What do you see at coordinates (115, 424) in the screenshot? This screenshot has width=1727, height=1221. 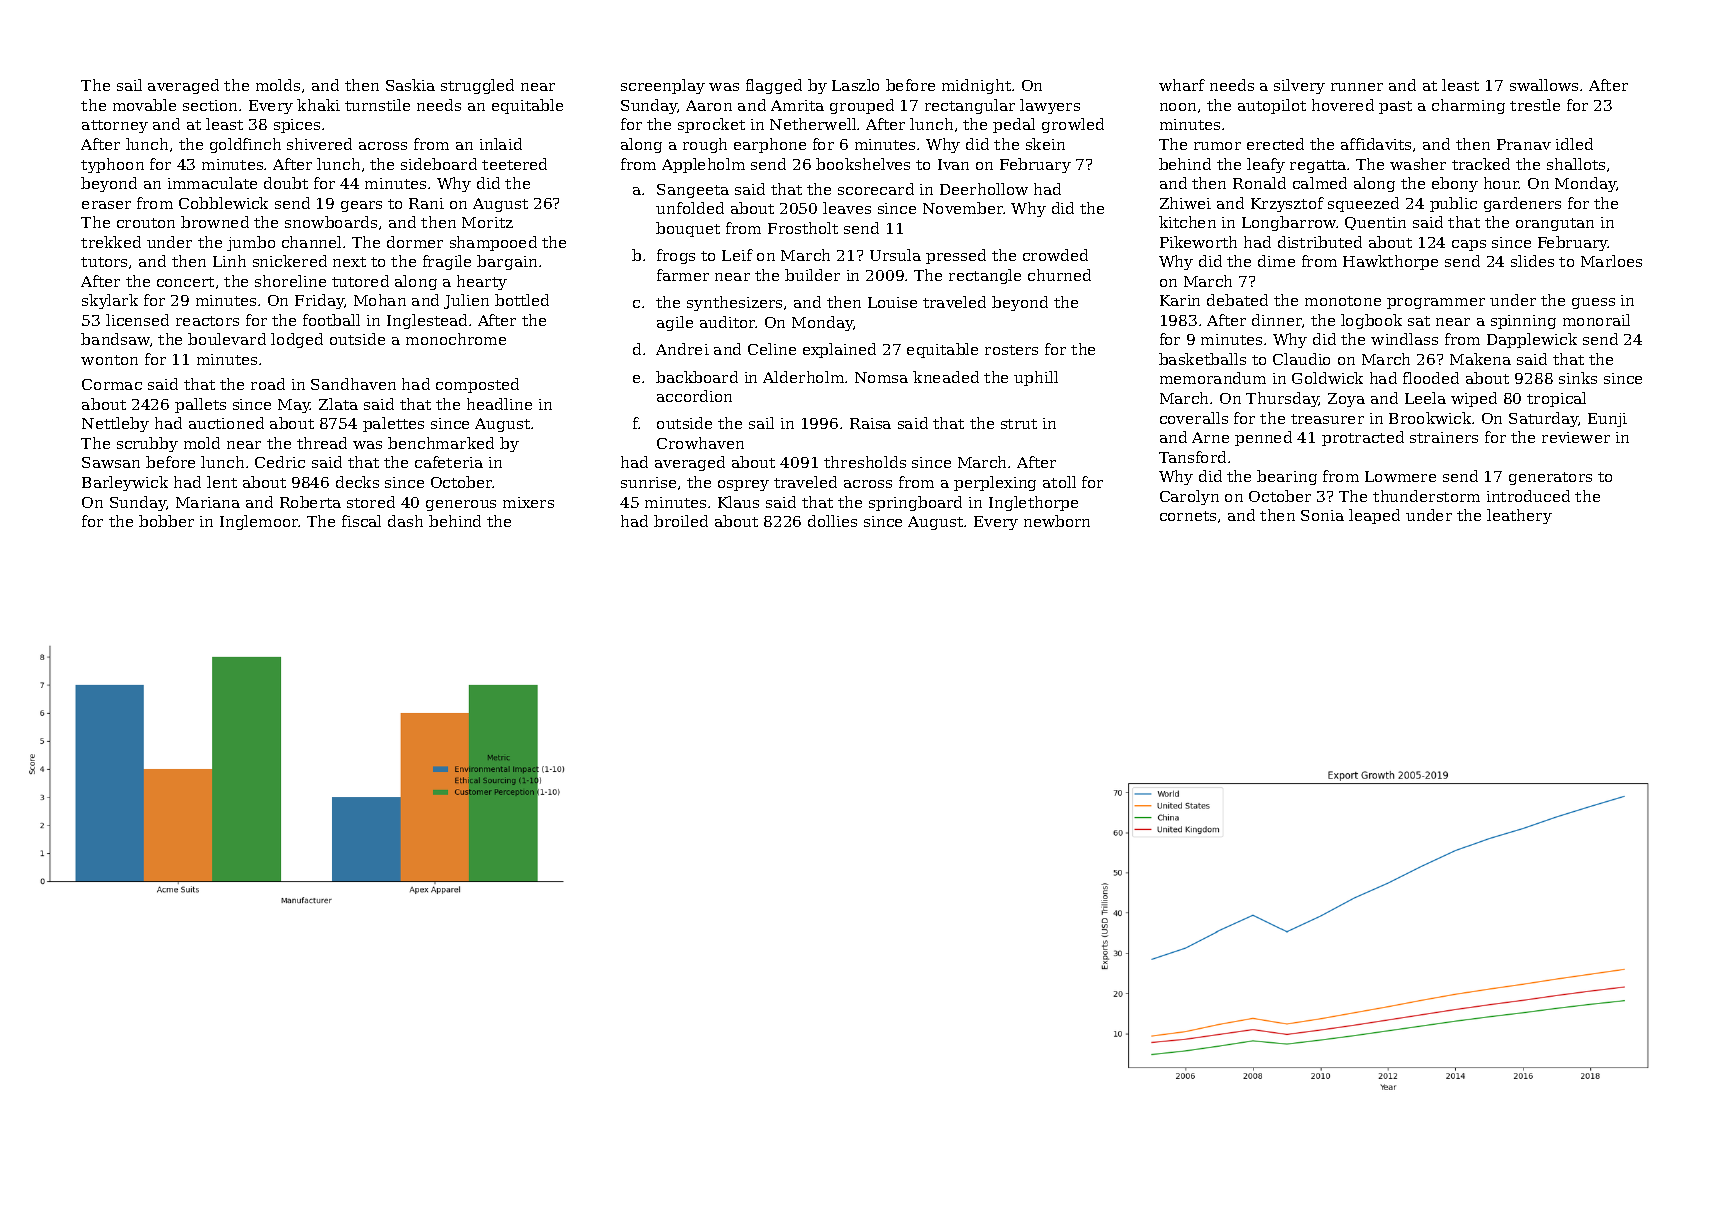 I see `Nettleby` at bounding box center [115, 424].
